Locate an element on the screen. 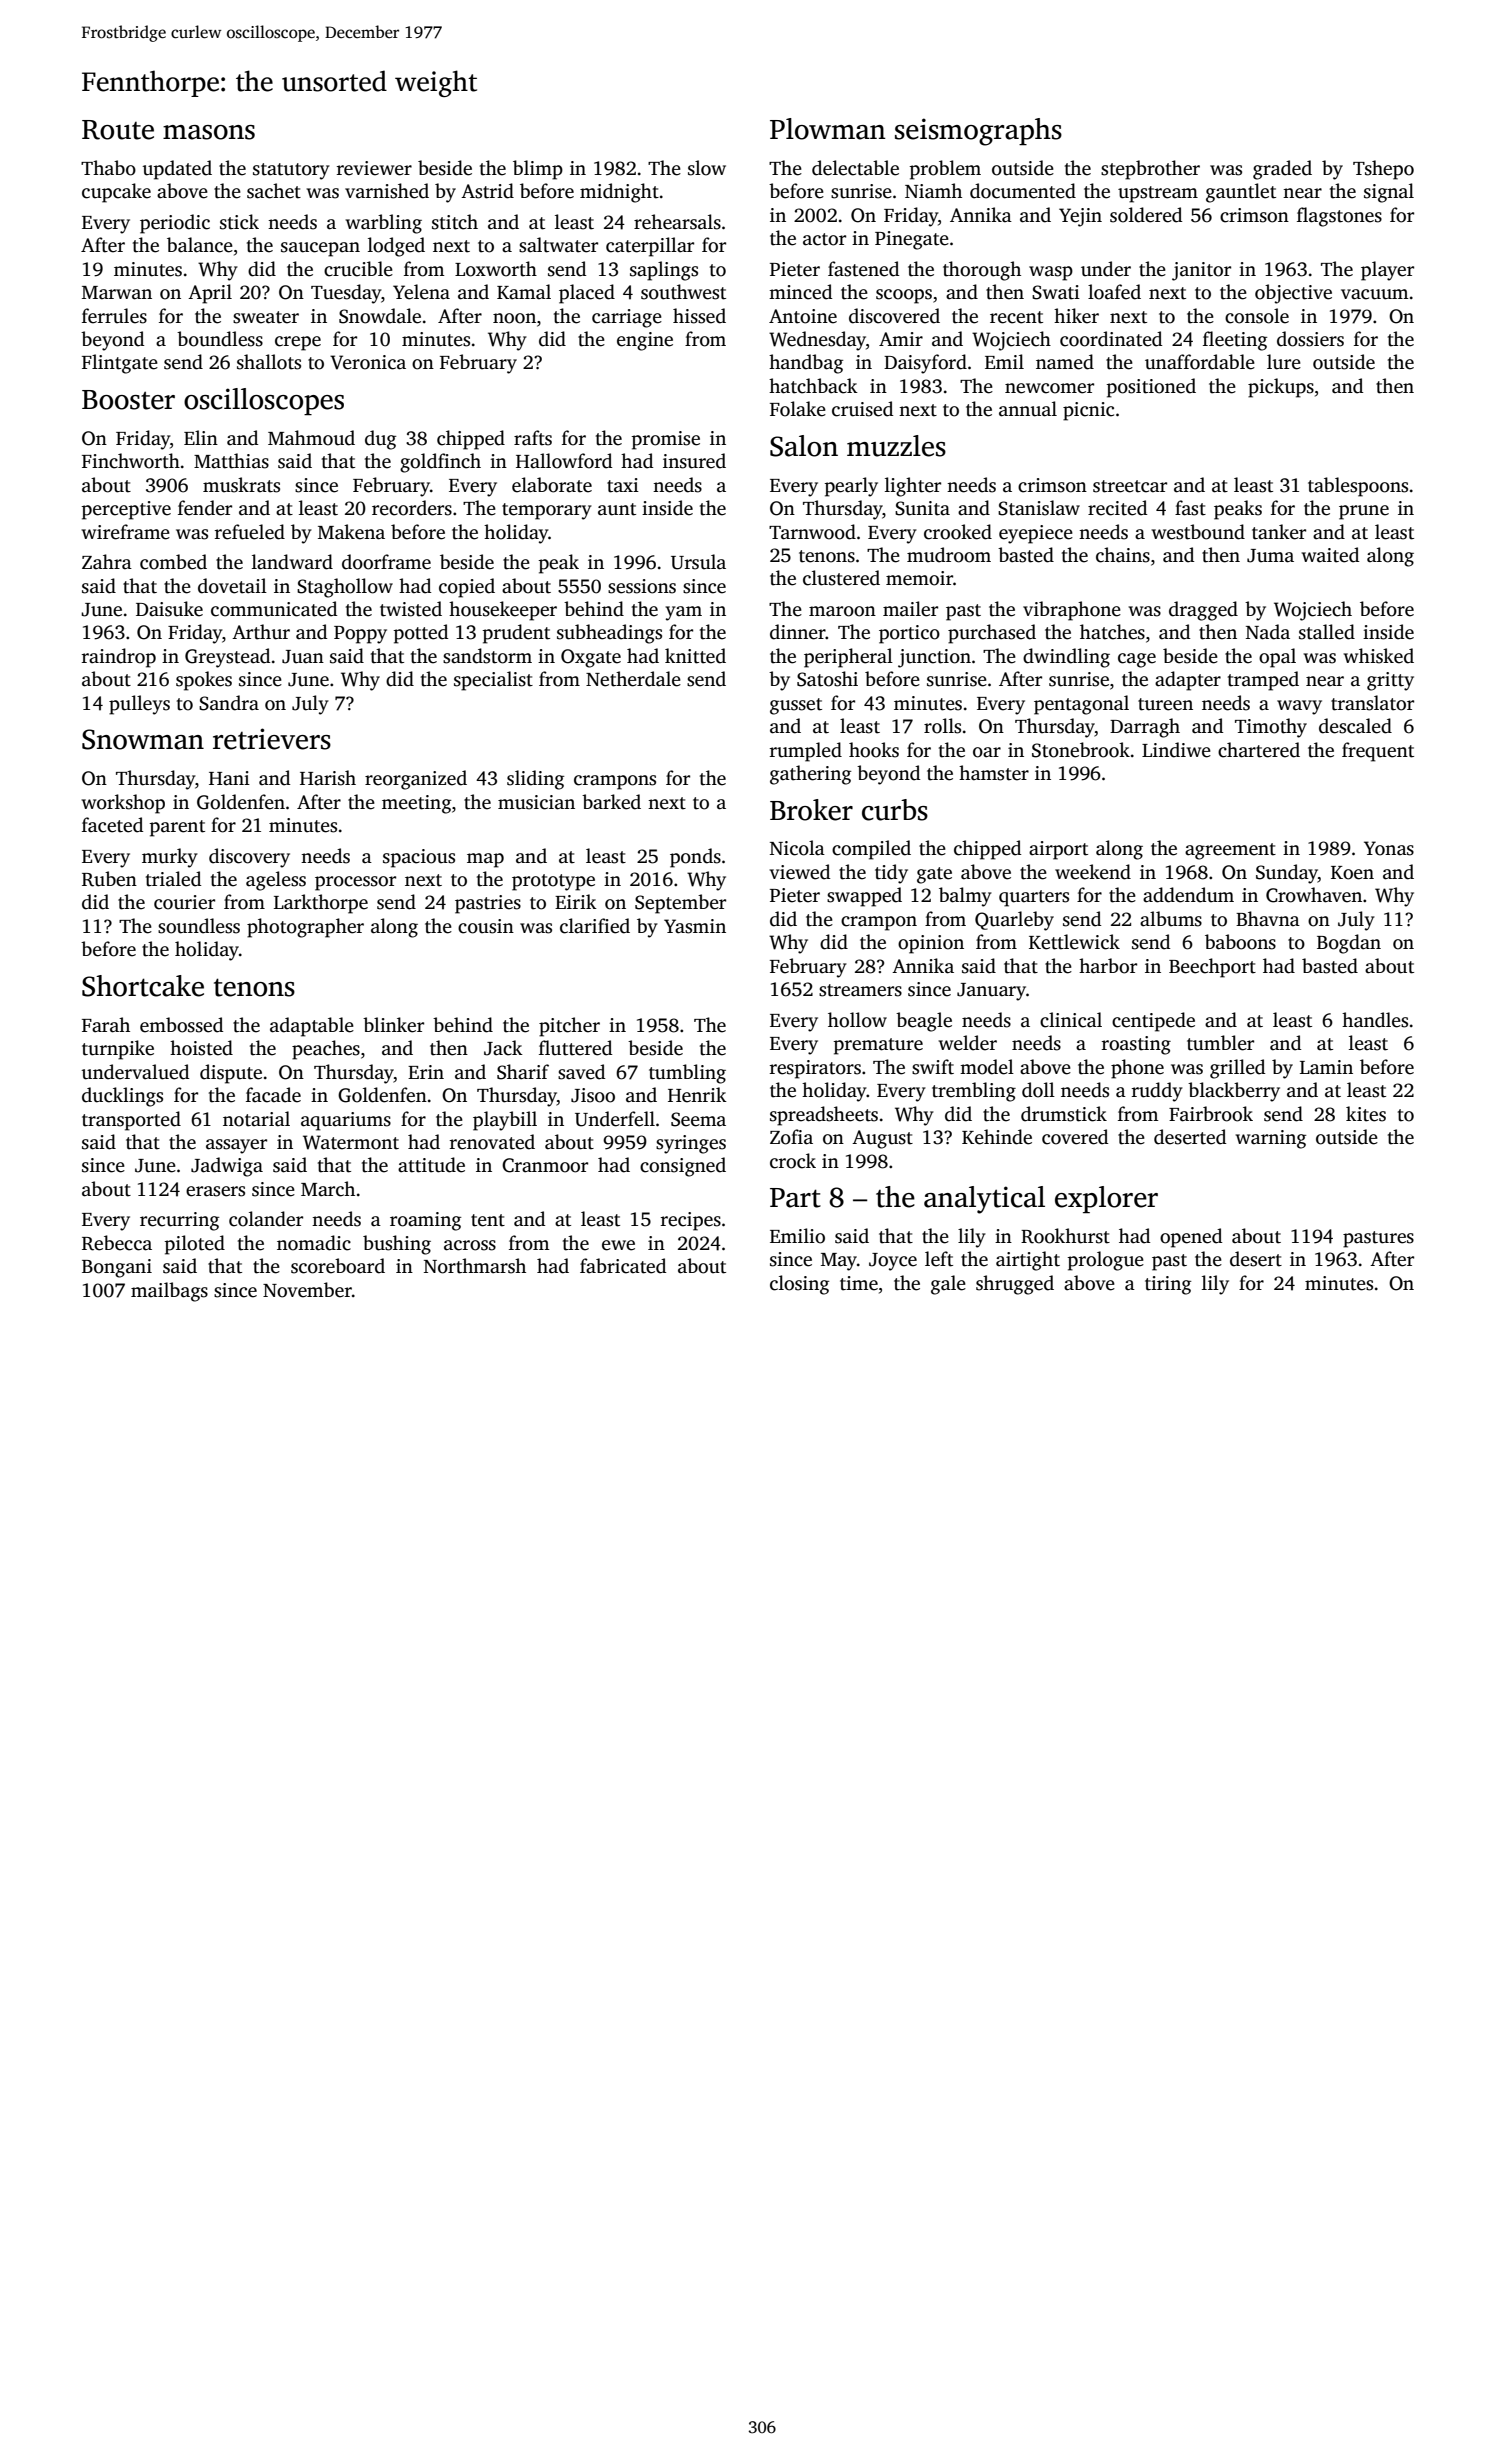  Bongani is located at coordinates (117, 1268).
